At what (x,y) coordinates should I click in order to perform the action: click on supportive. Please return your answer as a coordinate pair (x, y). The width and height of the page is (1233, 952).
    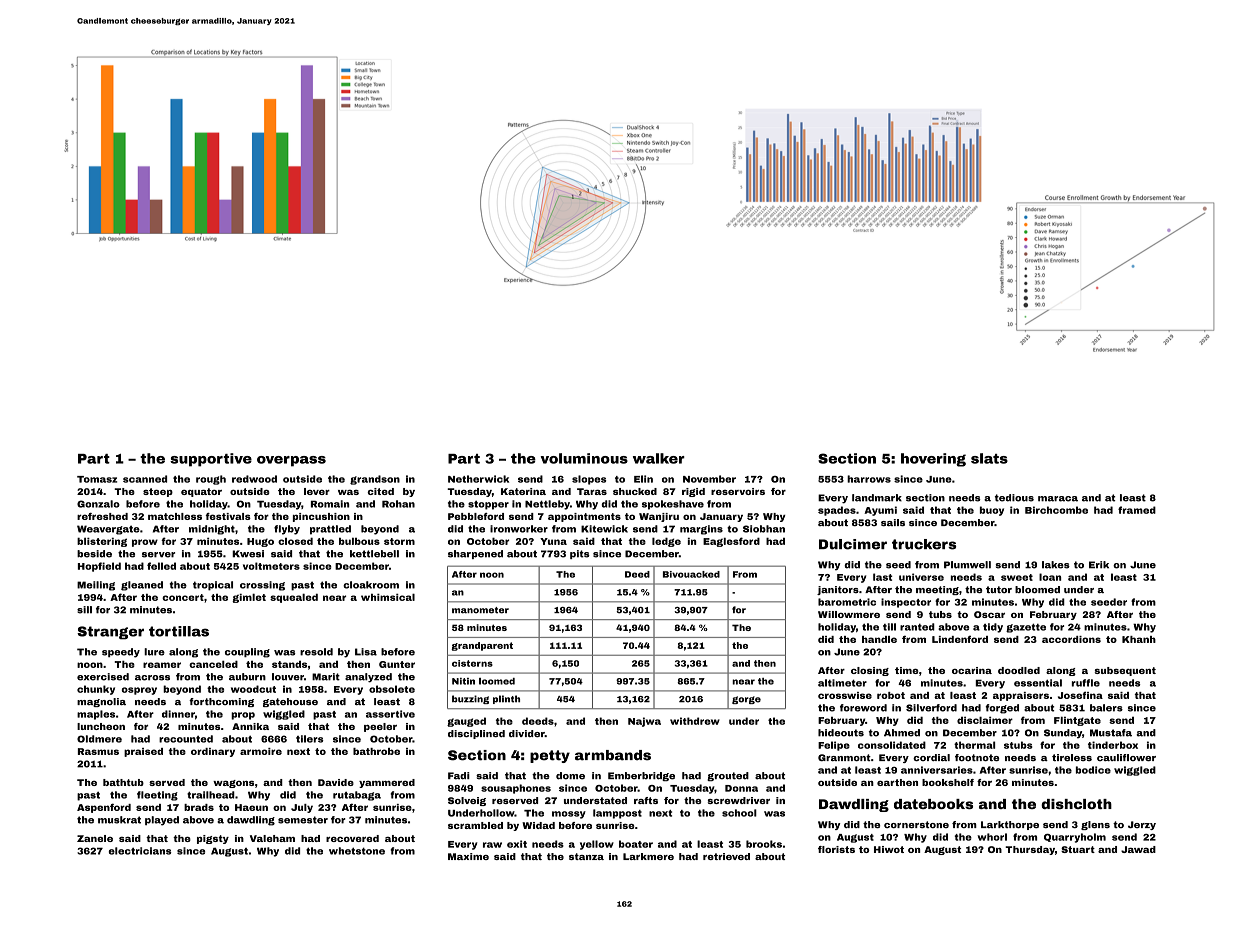
    Looking at the image, I should click on (211, 460).
